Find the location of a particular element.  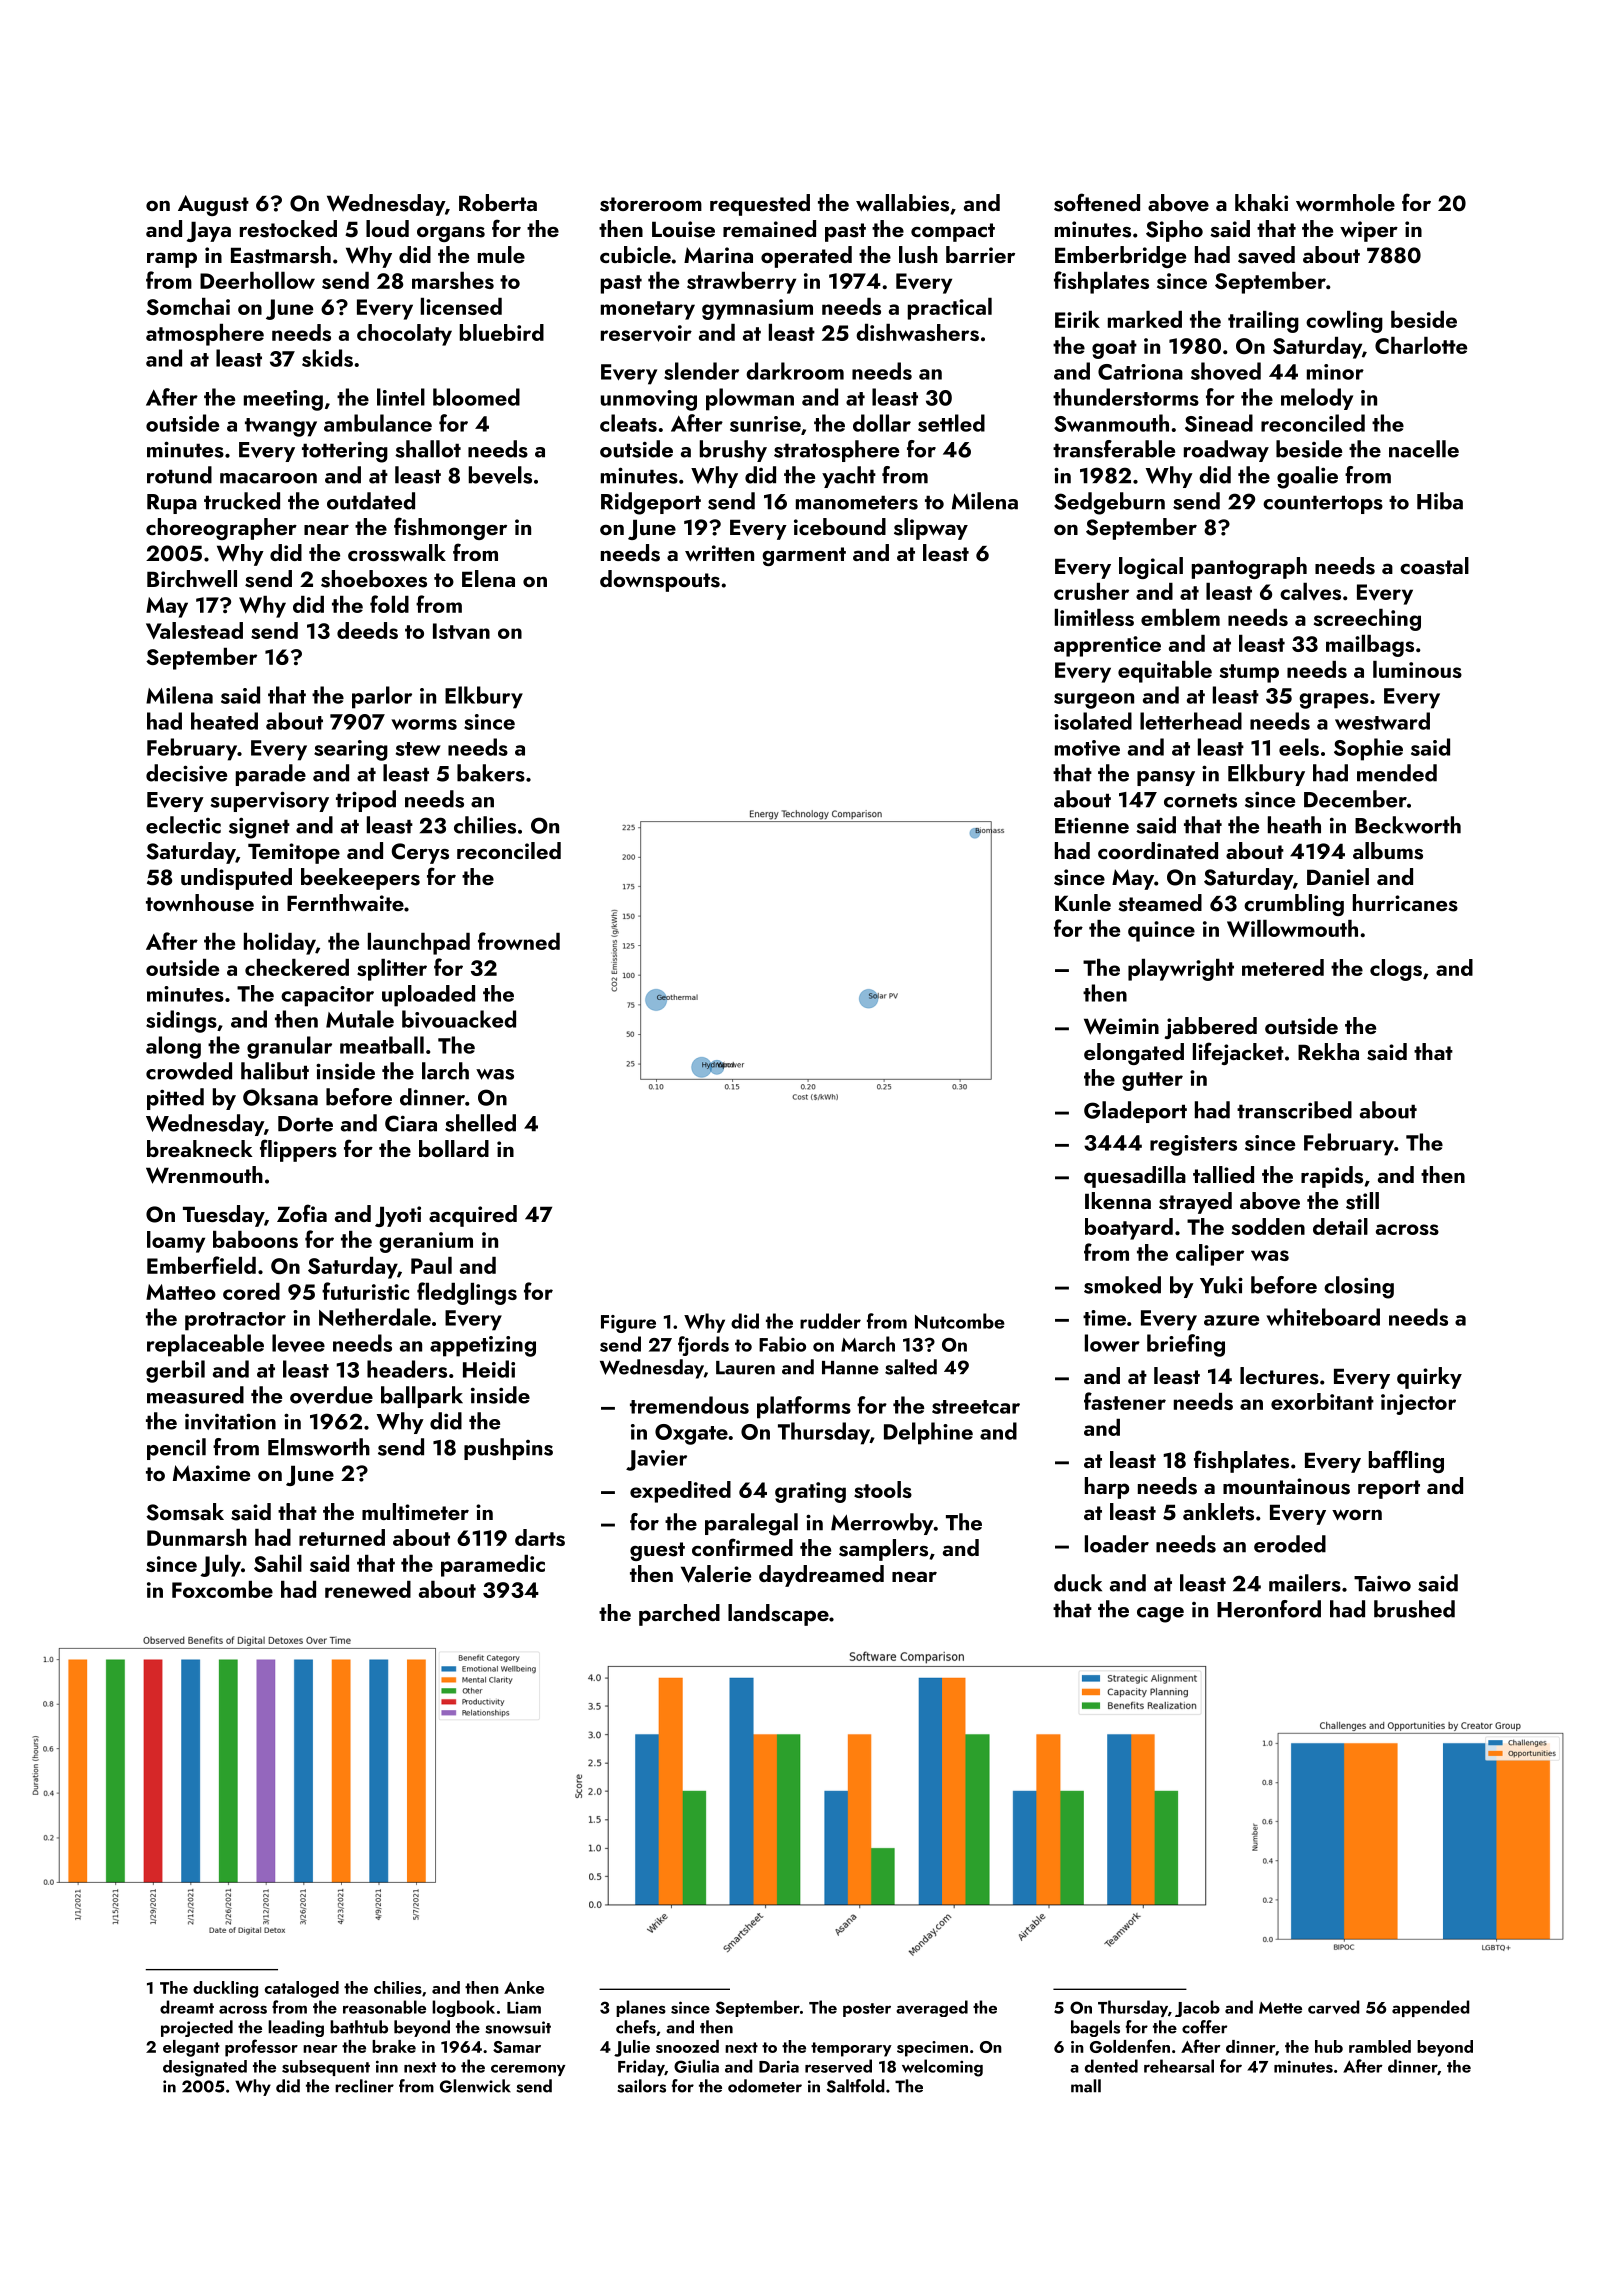

recliner is located at coordinates (364, 2086).
